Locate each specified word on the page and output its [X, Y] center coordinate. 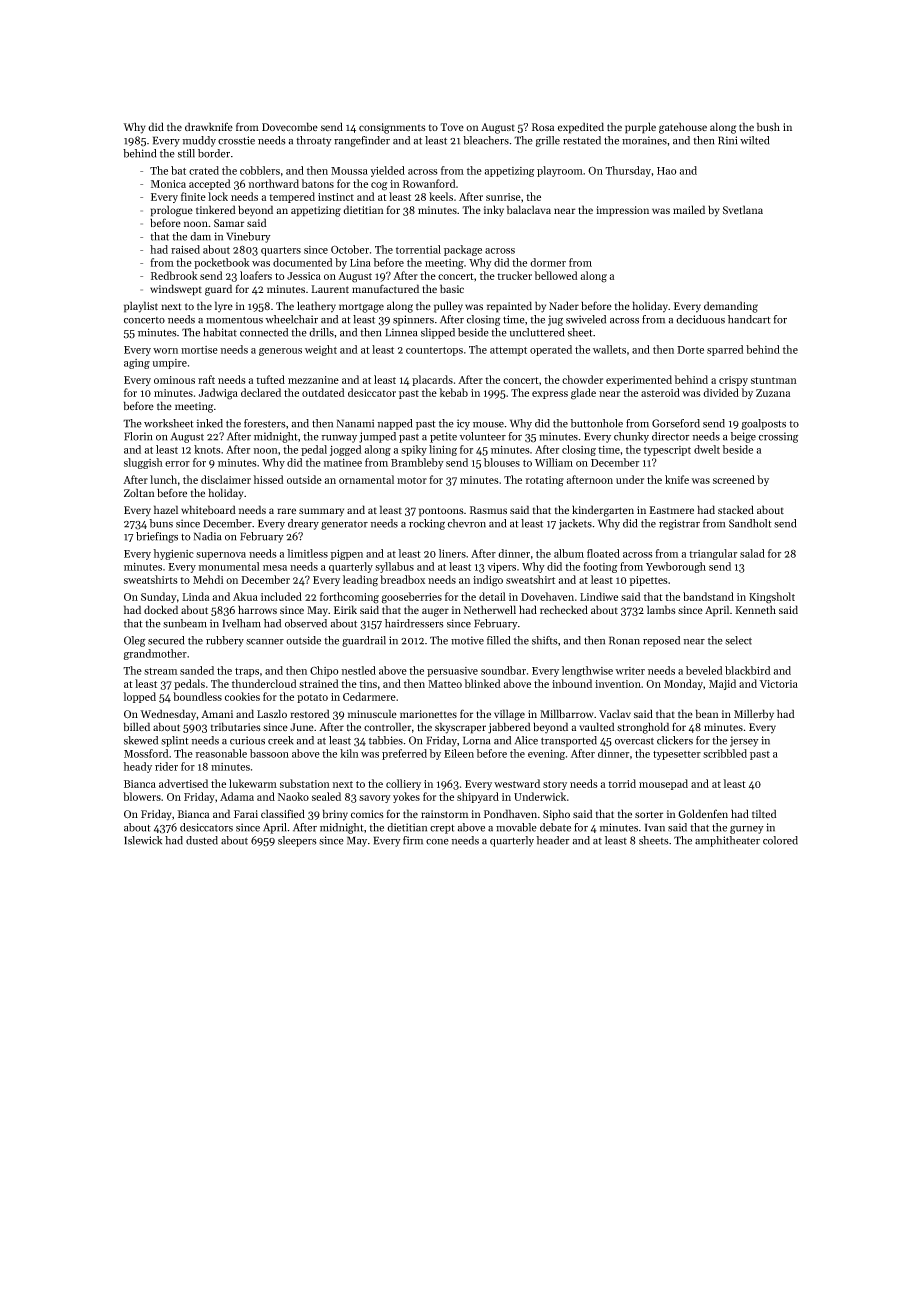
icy [463, 424]
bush [768, 126]
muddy [199, 141]
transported [569, 741]
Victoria [778, 684]
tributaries [236, 727]
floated [603, 553]
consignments [392, 128]
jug [555, 320]
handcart [749, 319]
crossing [779, 437]
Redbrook [174, 275]
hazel [166, 509]
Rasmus [488, 510]
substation [305, 783]
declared [261, 392]
